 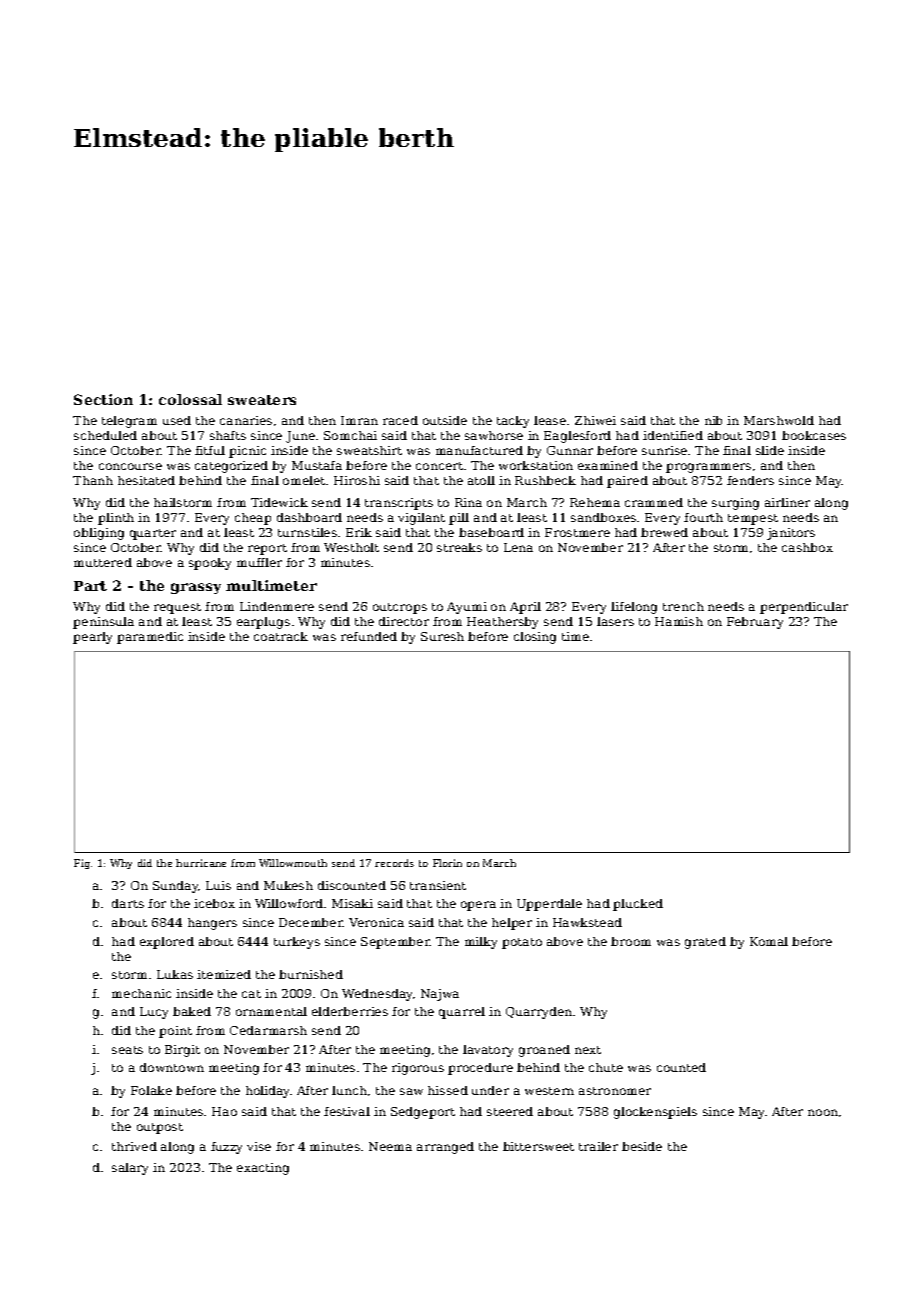 What do you see at coordinates (713, 420) in the screenshot?
I see `nib` at bounding box center [713, 420].
